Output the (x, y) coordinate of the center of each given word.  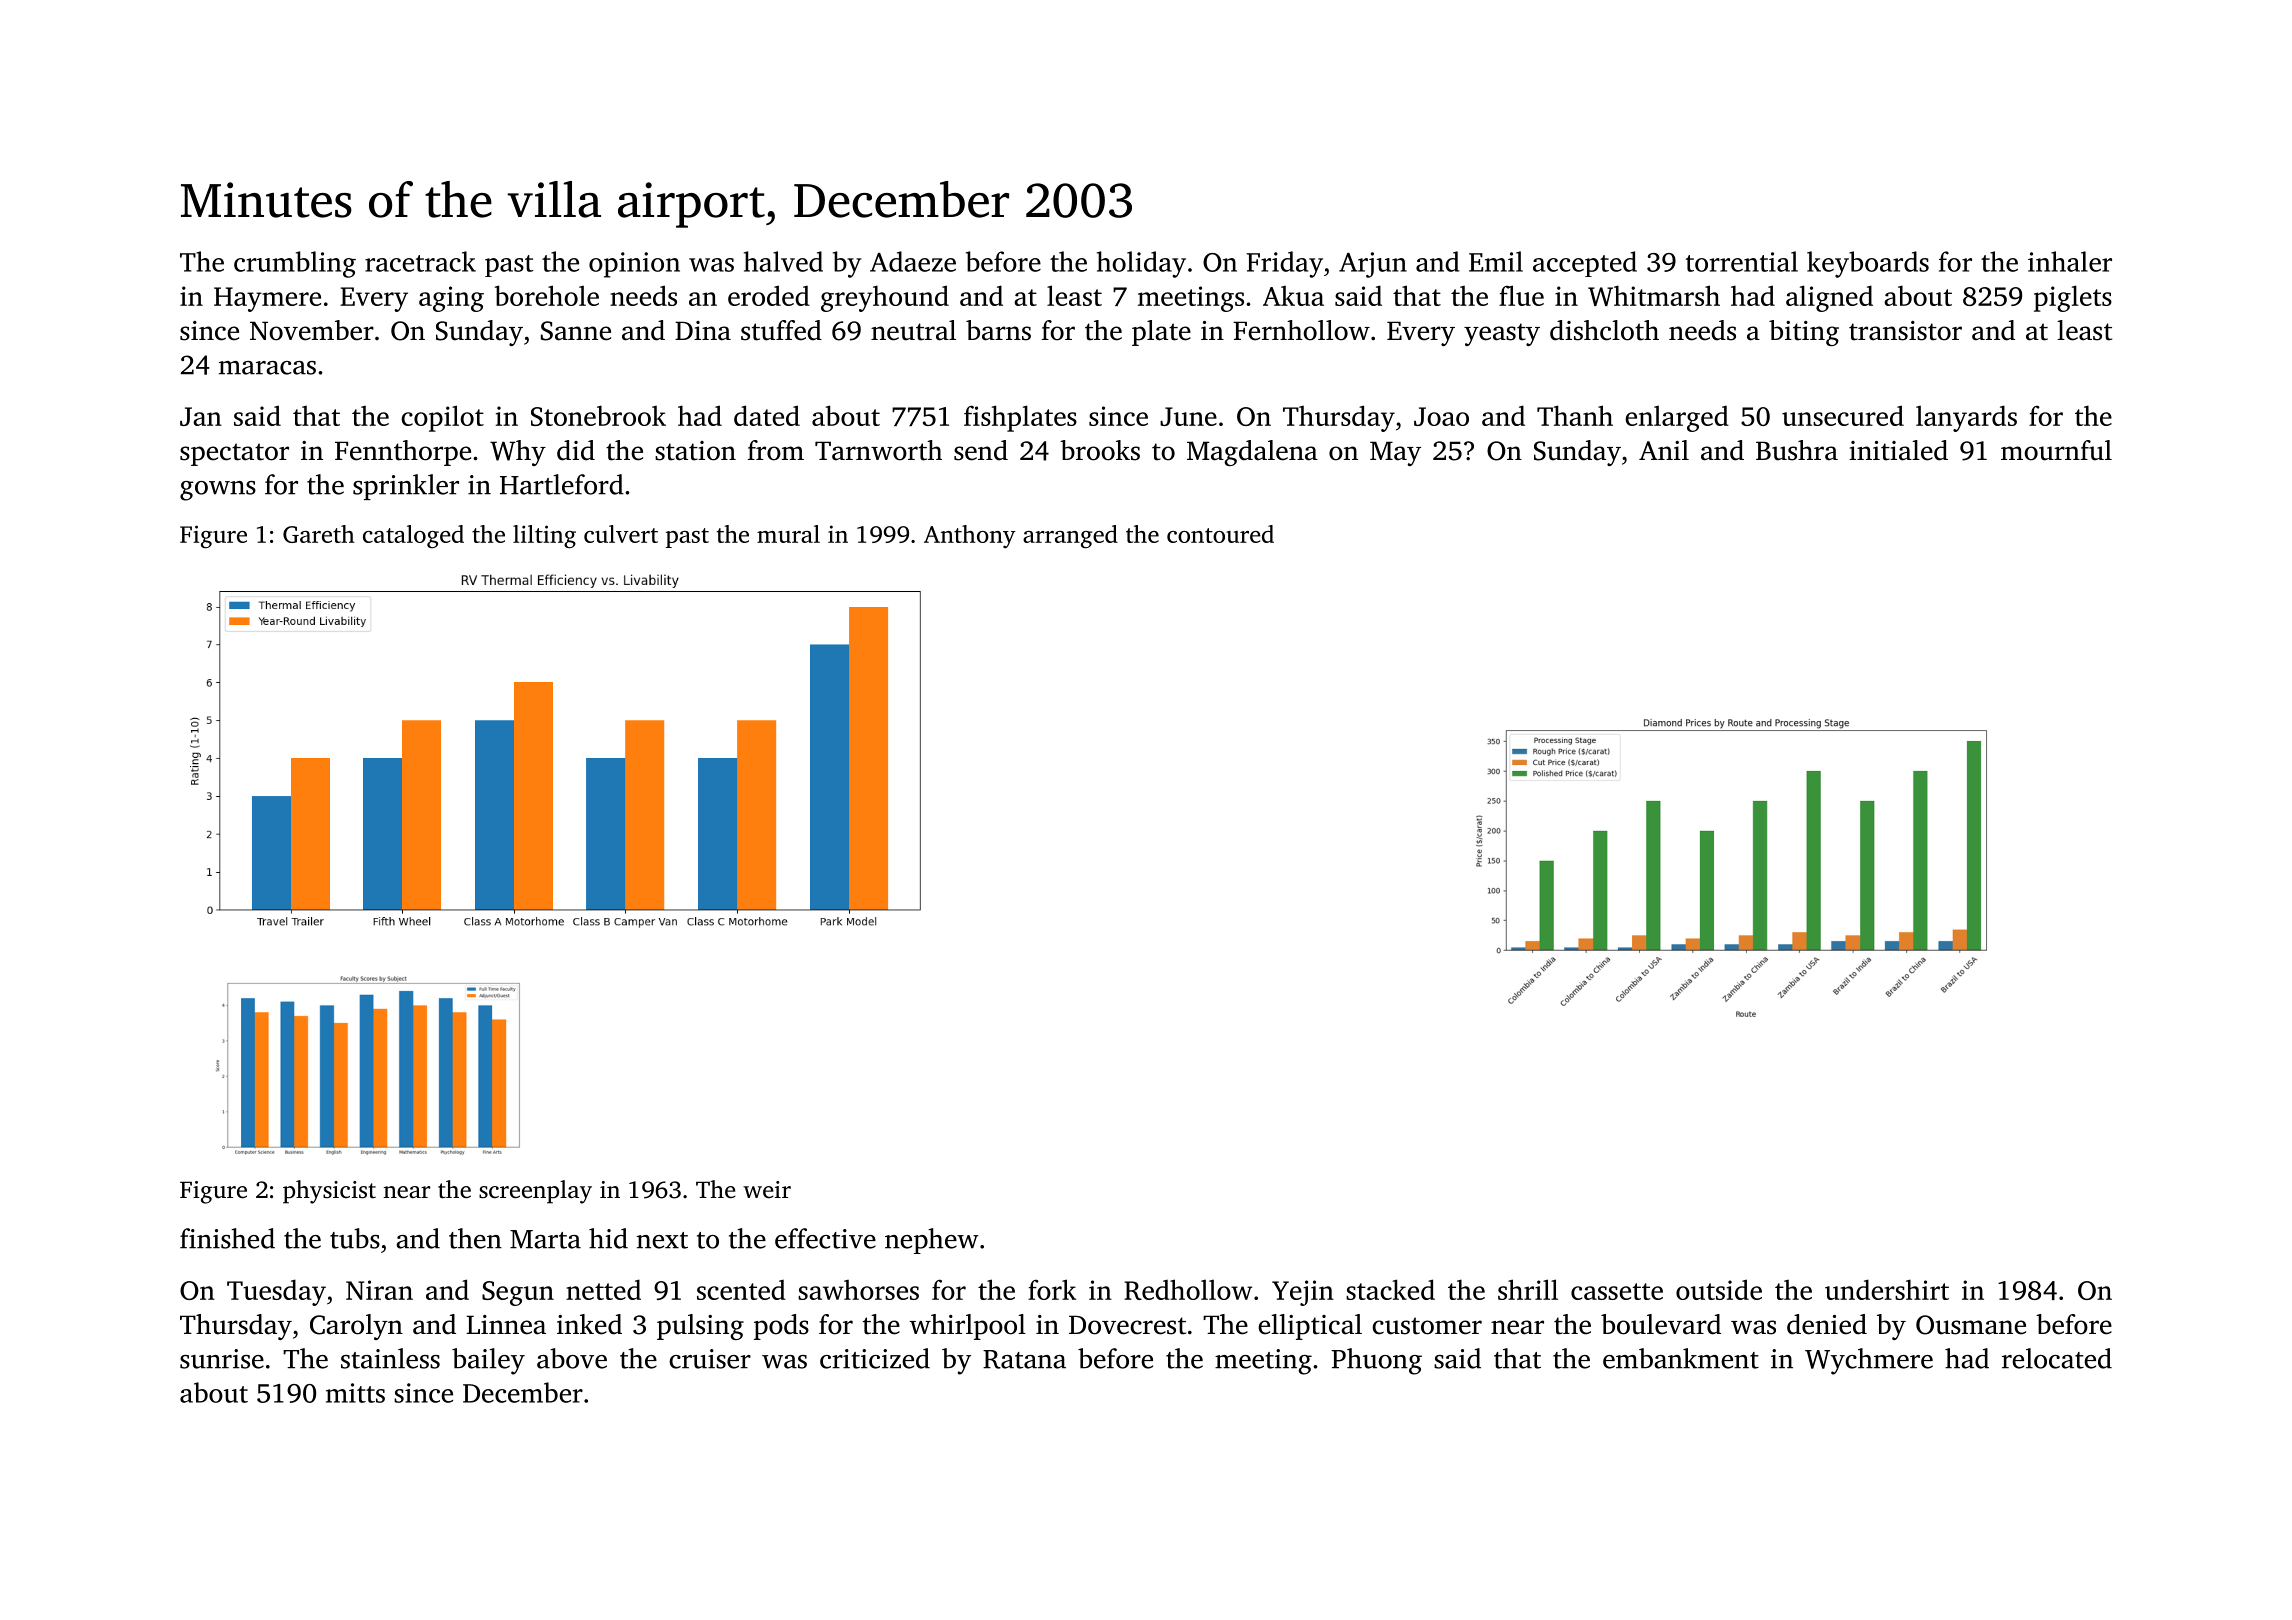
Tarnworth (878, 450)
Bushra (1797, 450)
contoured (1220, 534)
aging (451, 299)
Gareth (319, 534)
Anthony (970, 536)
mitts (355, 1393)
